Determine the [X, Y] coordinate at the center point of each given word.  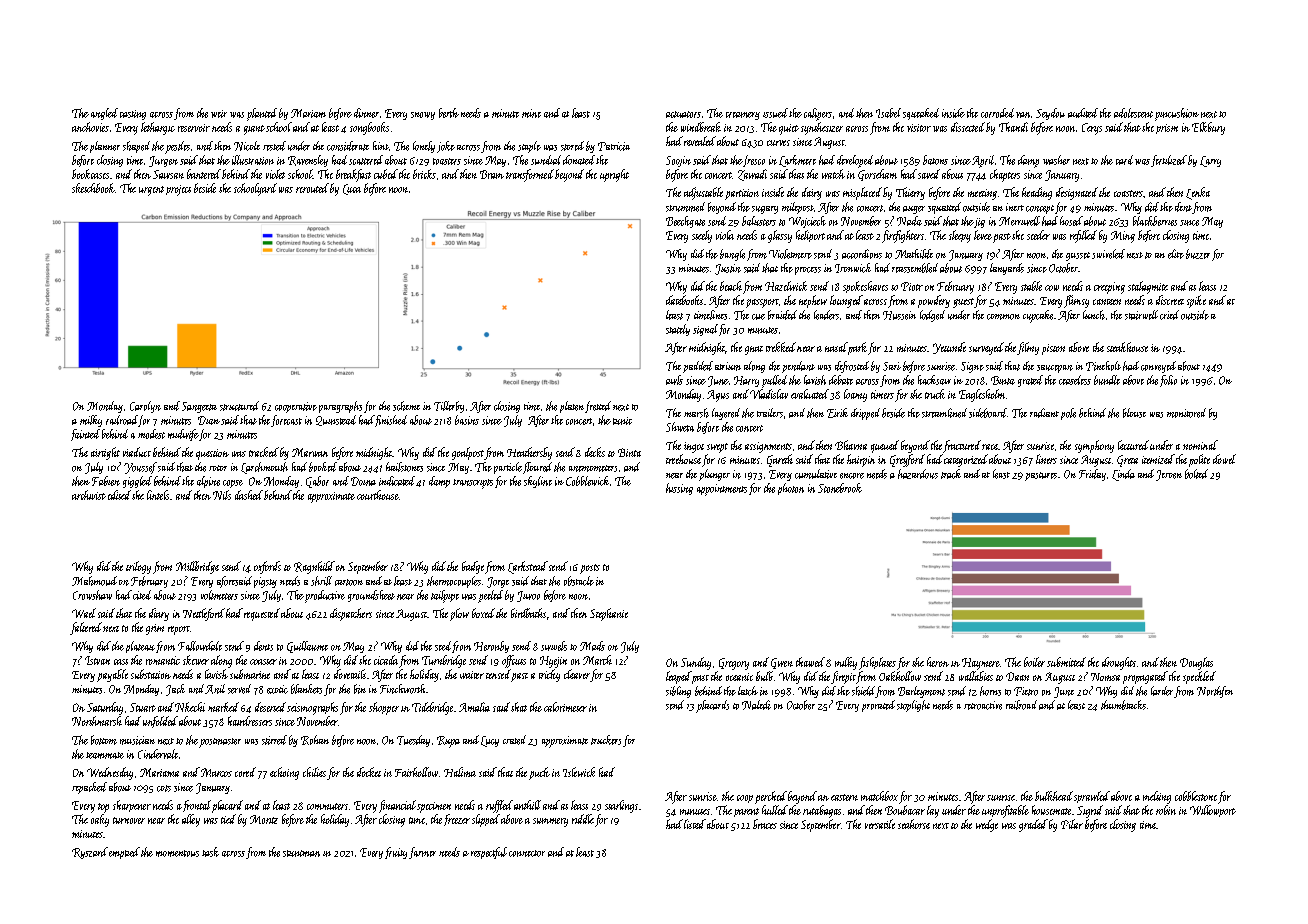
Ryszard [90, 853]
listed [695, 824]
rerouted [312, 188]
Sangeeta [199, 407]
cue [758, 317]
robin [1166, 810]
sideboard [988, 413]
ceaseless [1075, 380]
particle [508, 468]
